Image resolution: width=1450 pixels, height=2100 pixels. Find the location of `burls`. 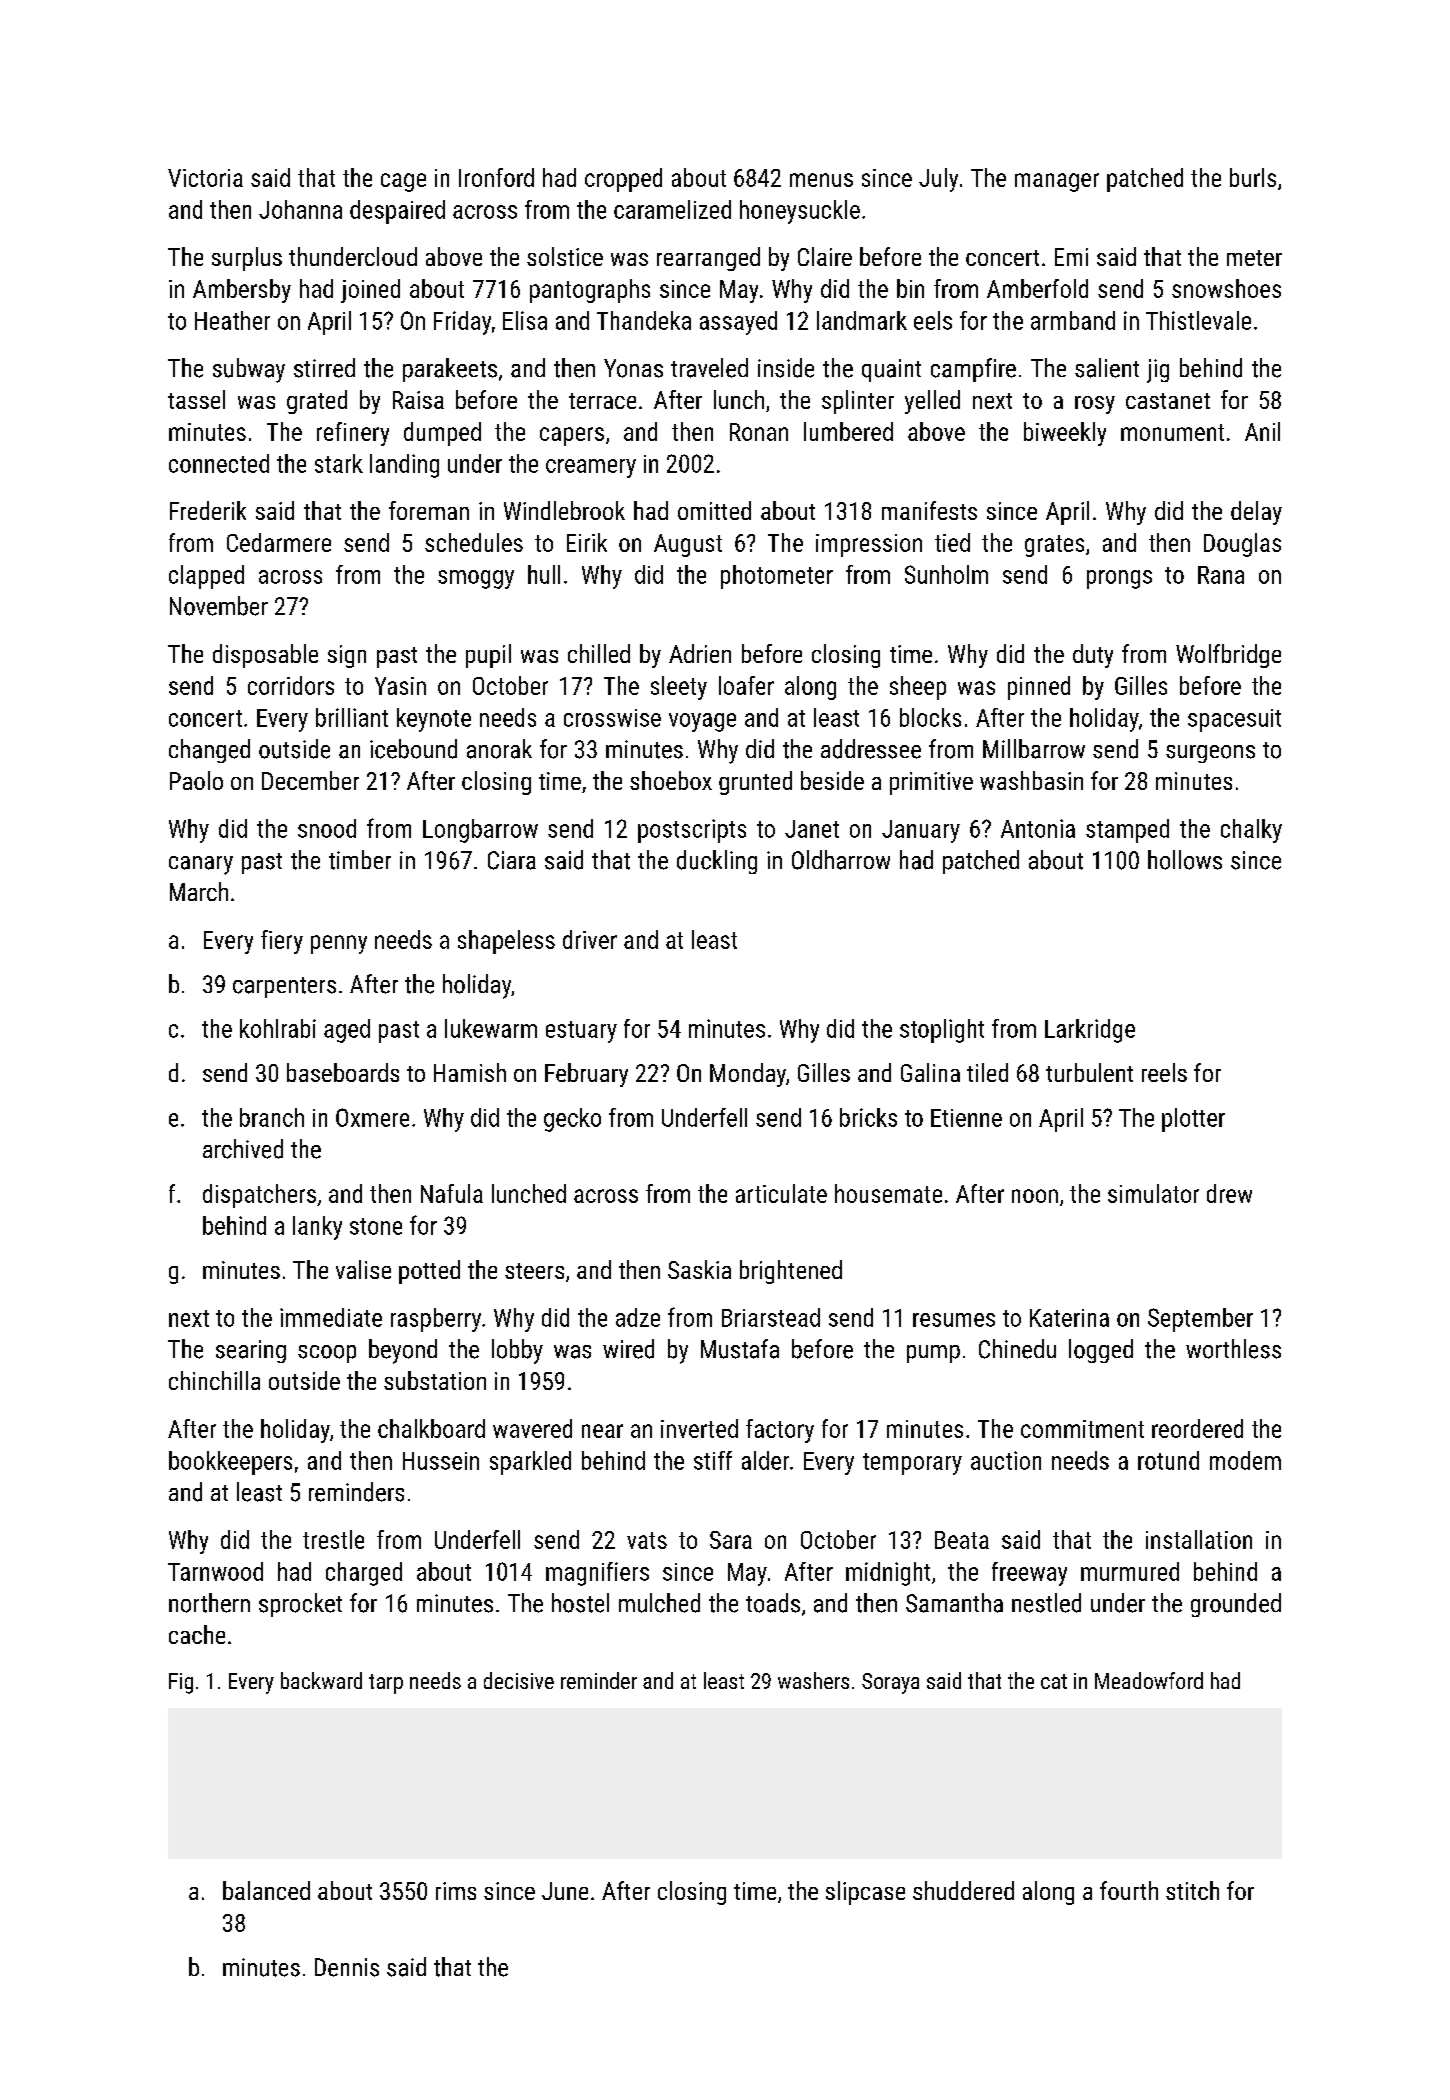

burls is located at coordinates (1253, 177).
